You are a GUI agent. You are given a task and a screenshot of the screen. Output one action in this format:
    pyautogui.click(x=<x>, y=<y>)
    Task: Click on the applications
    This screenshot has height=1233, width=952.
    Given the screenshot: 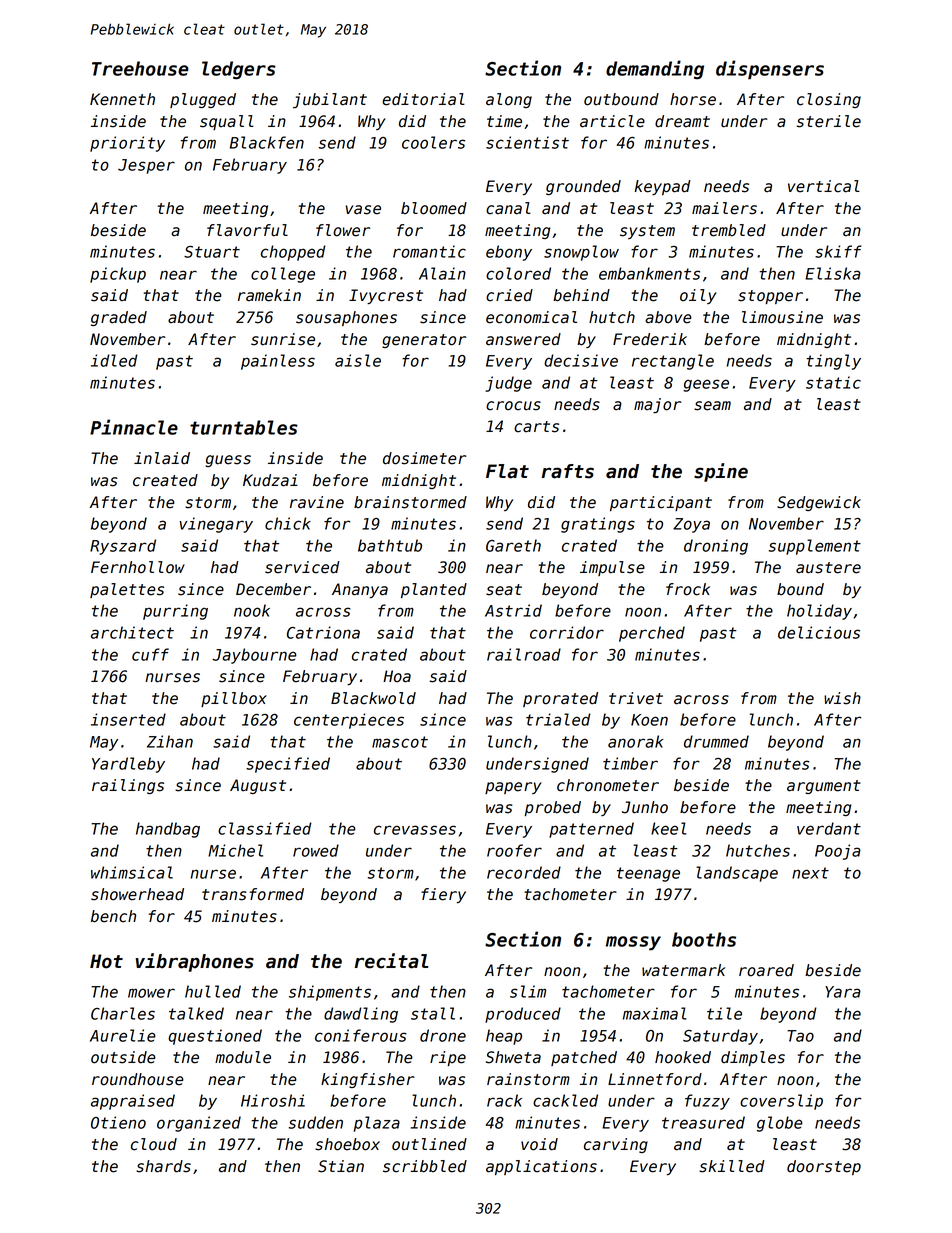 What is the action you would take?
    pyautogui.click(x=541, y=1167)
